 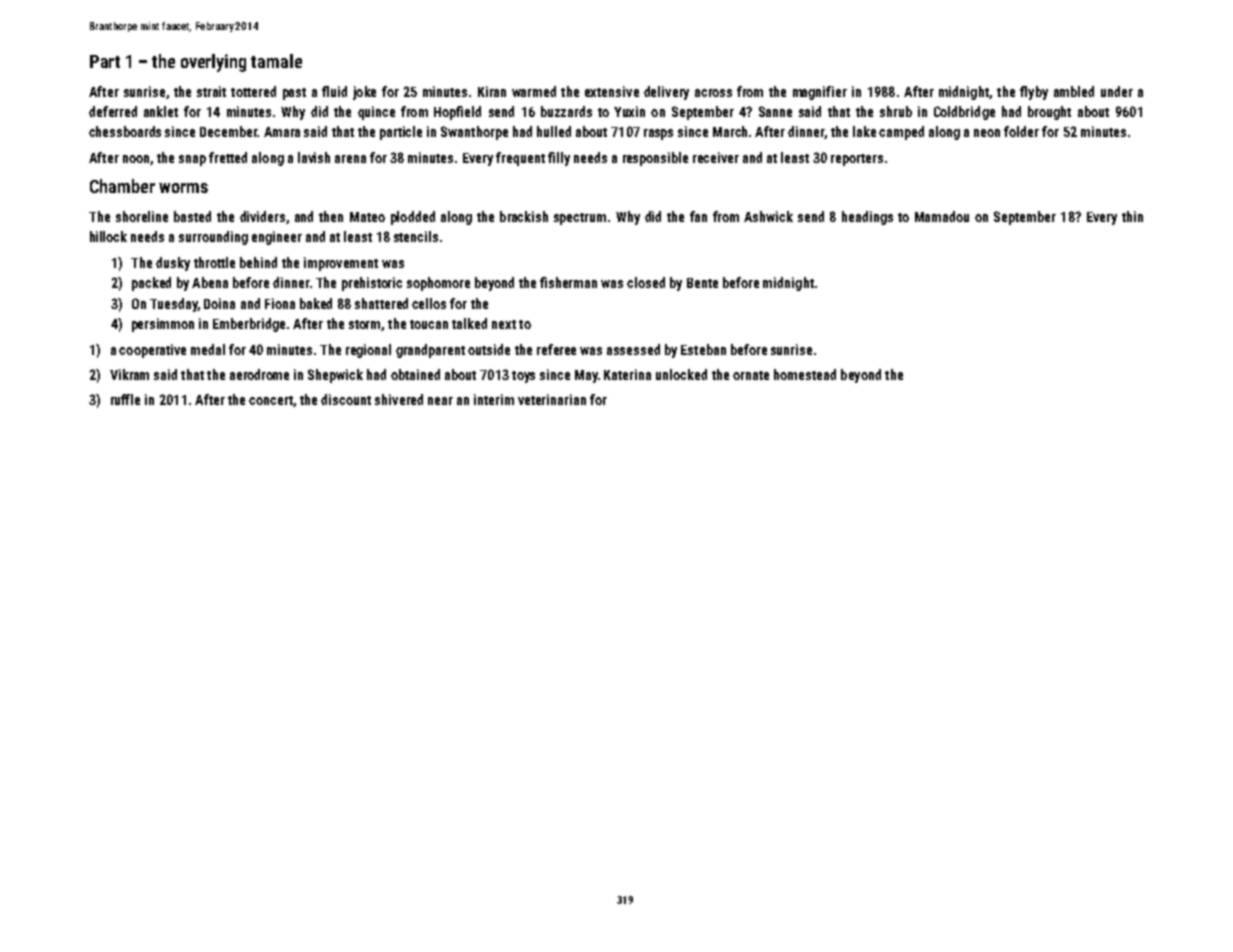 I want to click on shivered, so click(x=399, y=399).
